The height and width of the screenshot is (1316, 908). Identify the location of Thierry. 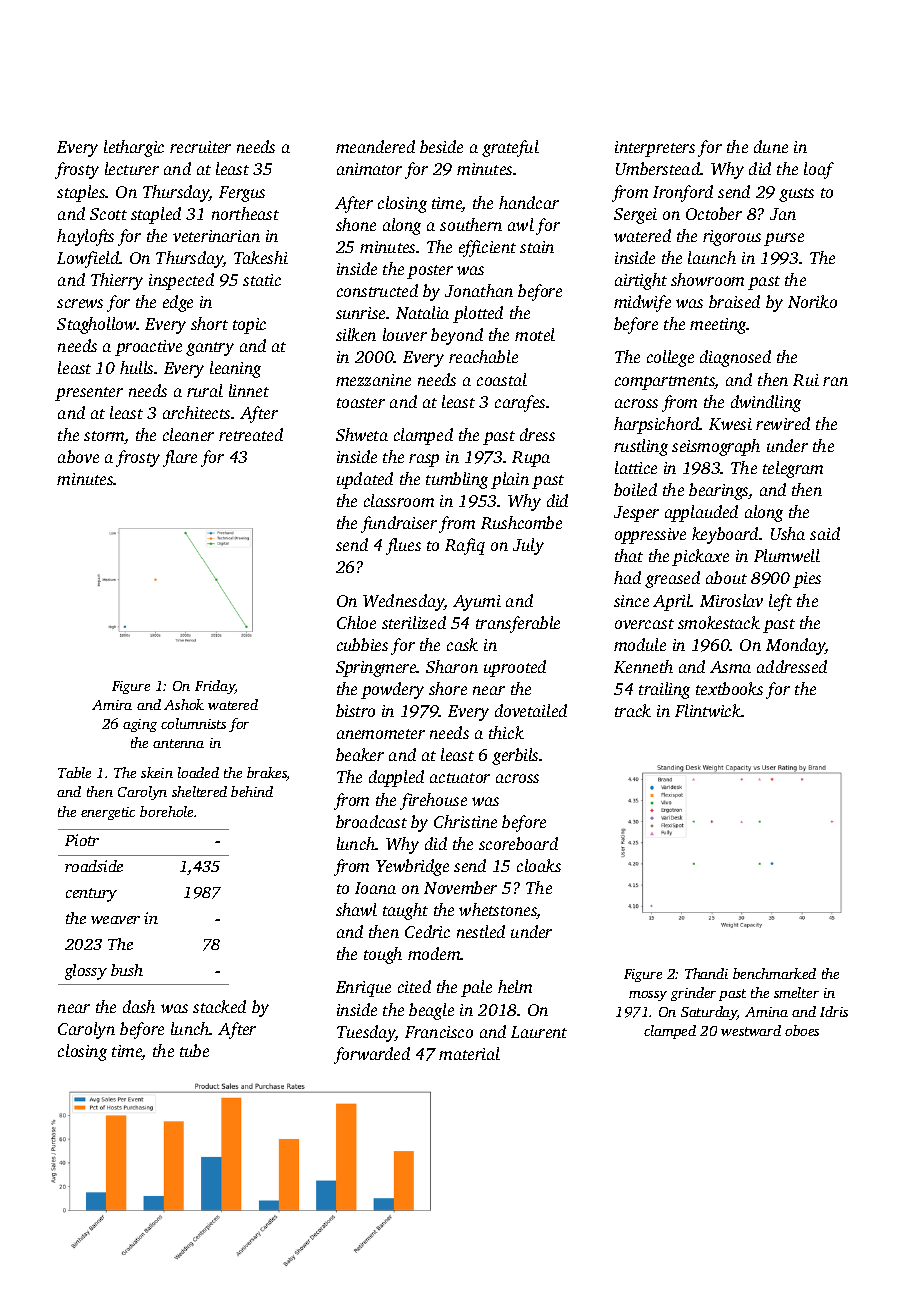
(117, 281).
